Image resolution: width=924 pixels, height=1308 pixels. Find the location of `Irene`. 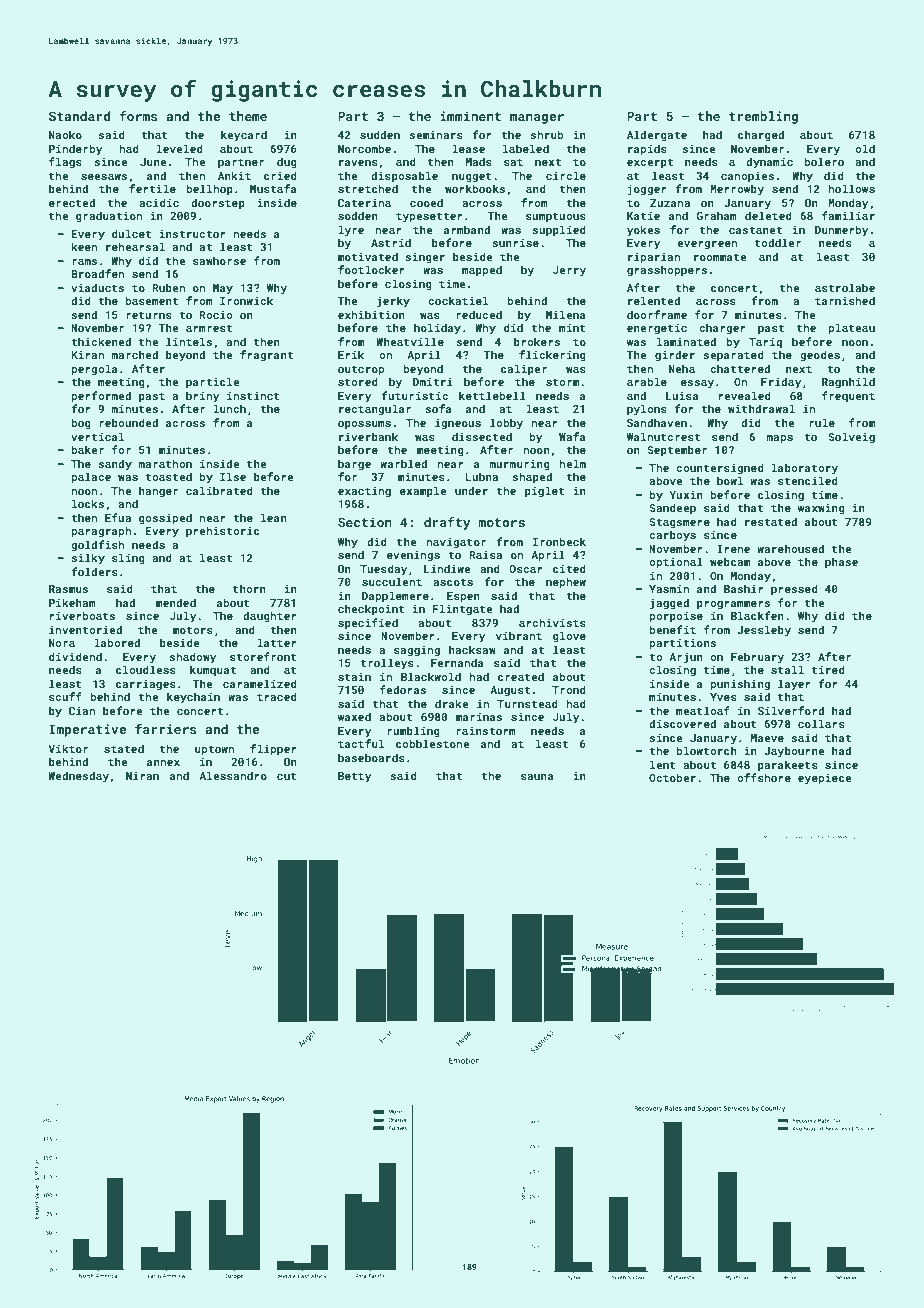

Irene is located at coordinates (733, 549).
